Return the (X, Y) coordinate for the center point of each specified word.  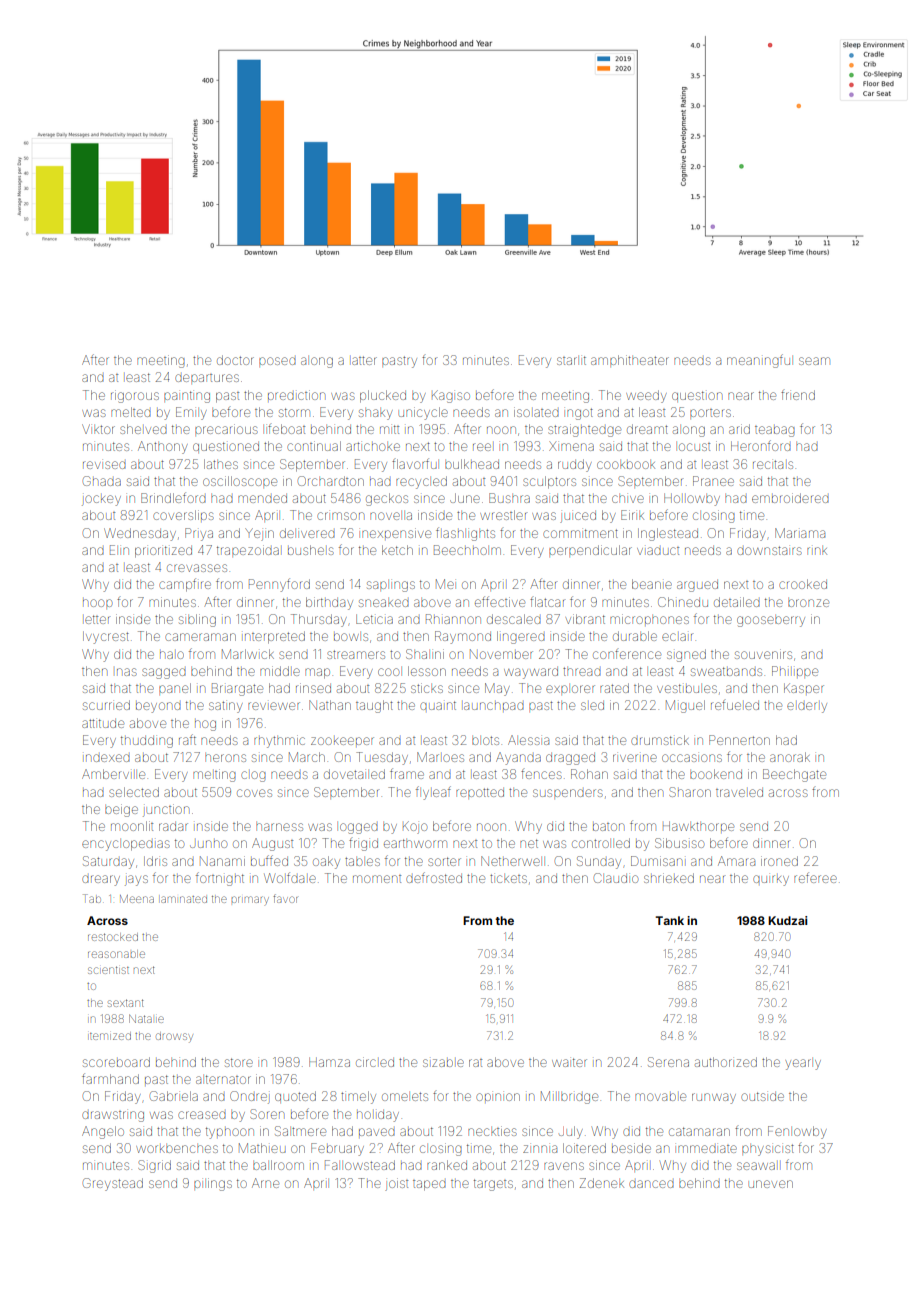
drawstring (113, 1116)
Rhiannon (453, 619)
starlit (571, 360)
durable (635, 636)
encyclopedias (126, 845)
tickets (508, 878)
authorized (726, 1062)
